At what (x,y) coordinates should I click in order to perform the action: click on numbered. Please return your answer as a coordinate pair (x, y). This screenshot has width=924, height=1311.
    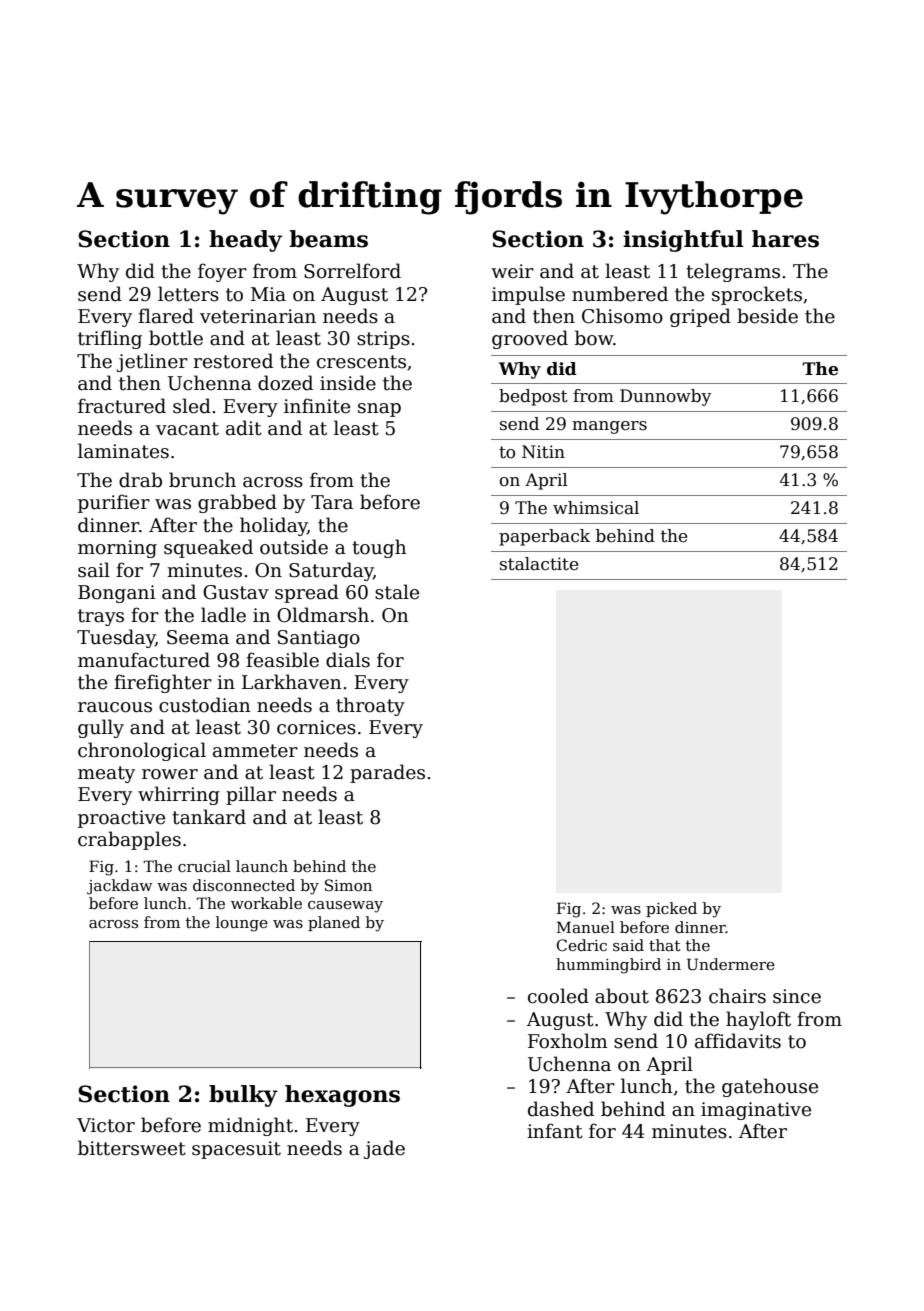
    Looking at the image, I should click on (620, 294).
